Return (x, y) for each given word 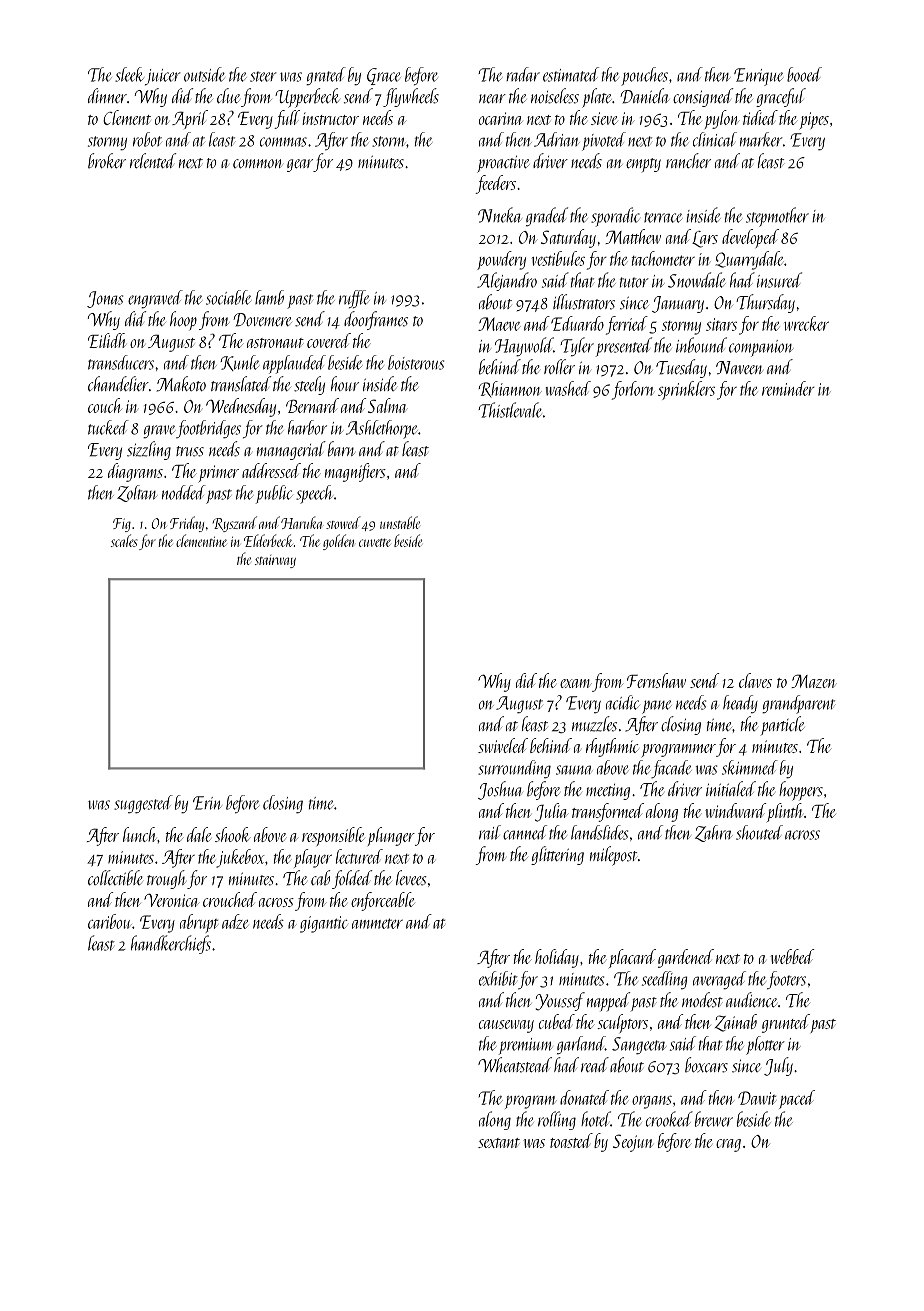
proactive (503, 164)
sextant (499, 1143)
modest (702, 1000)
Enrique (758, 77)
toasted (571, 1140)
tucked (108, 427)
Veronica (171, 900)
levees (411, 878)
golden (338, 542)
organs (652, 1102)
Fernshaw (656, 680)
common (257, 164)
